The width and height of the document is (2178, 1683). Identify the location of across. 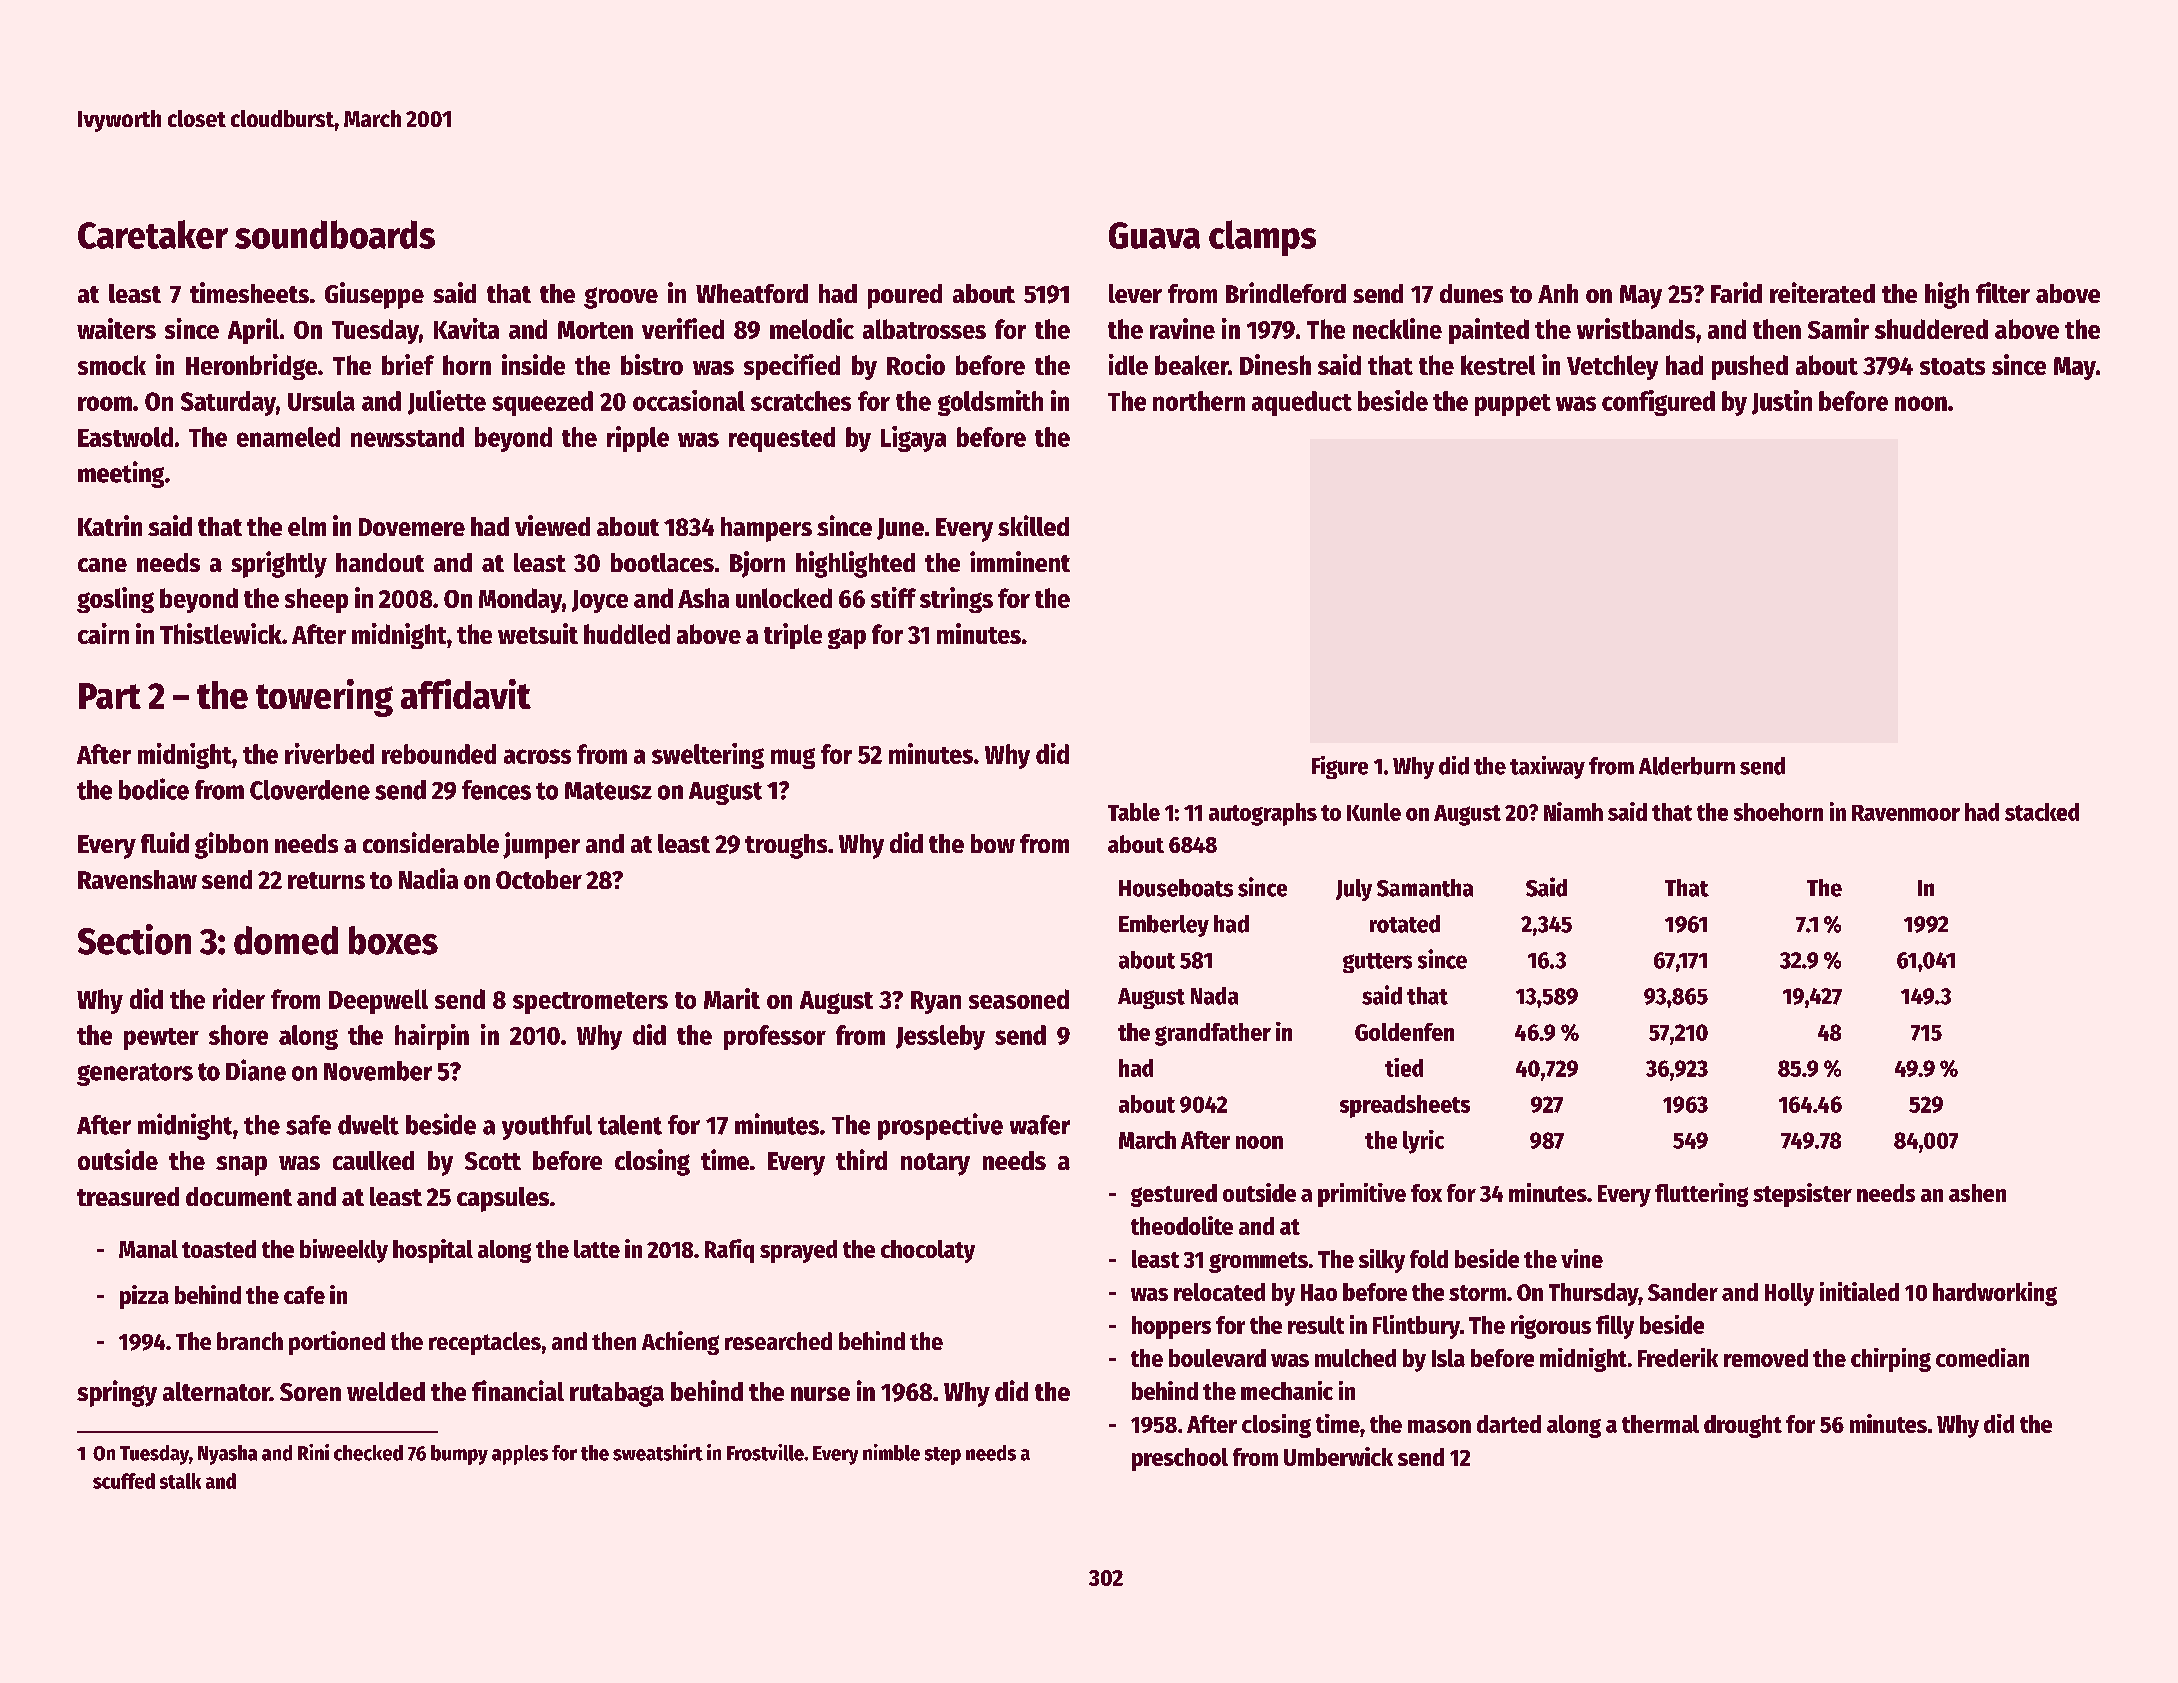
(537, 756).
